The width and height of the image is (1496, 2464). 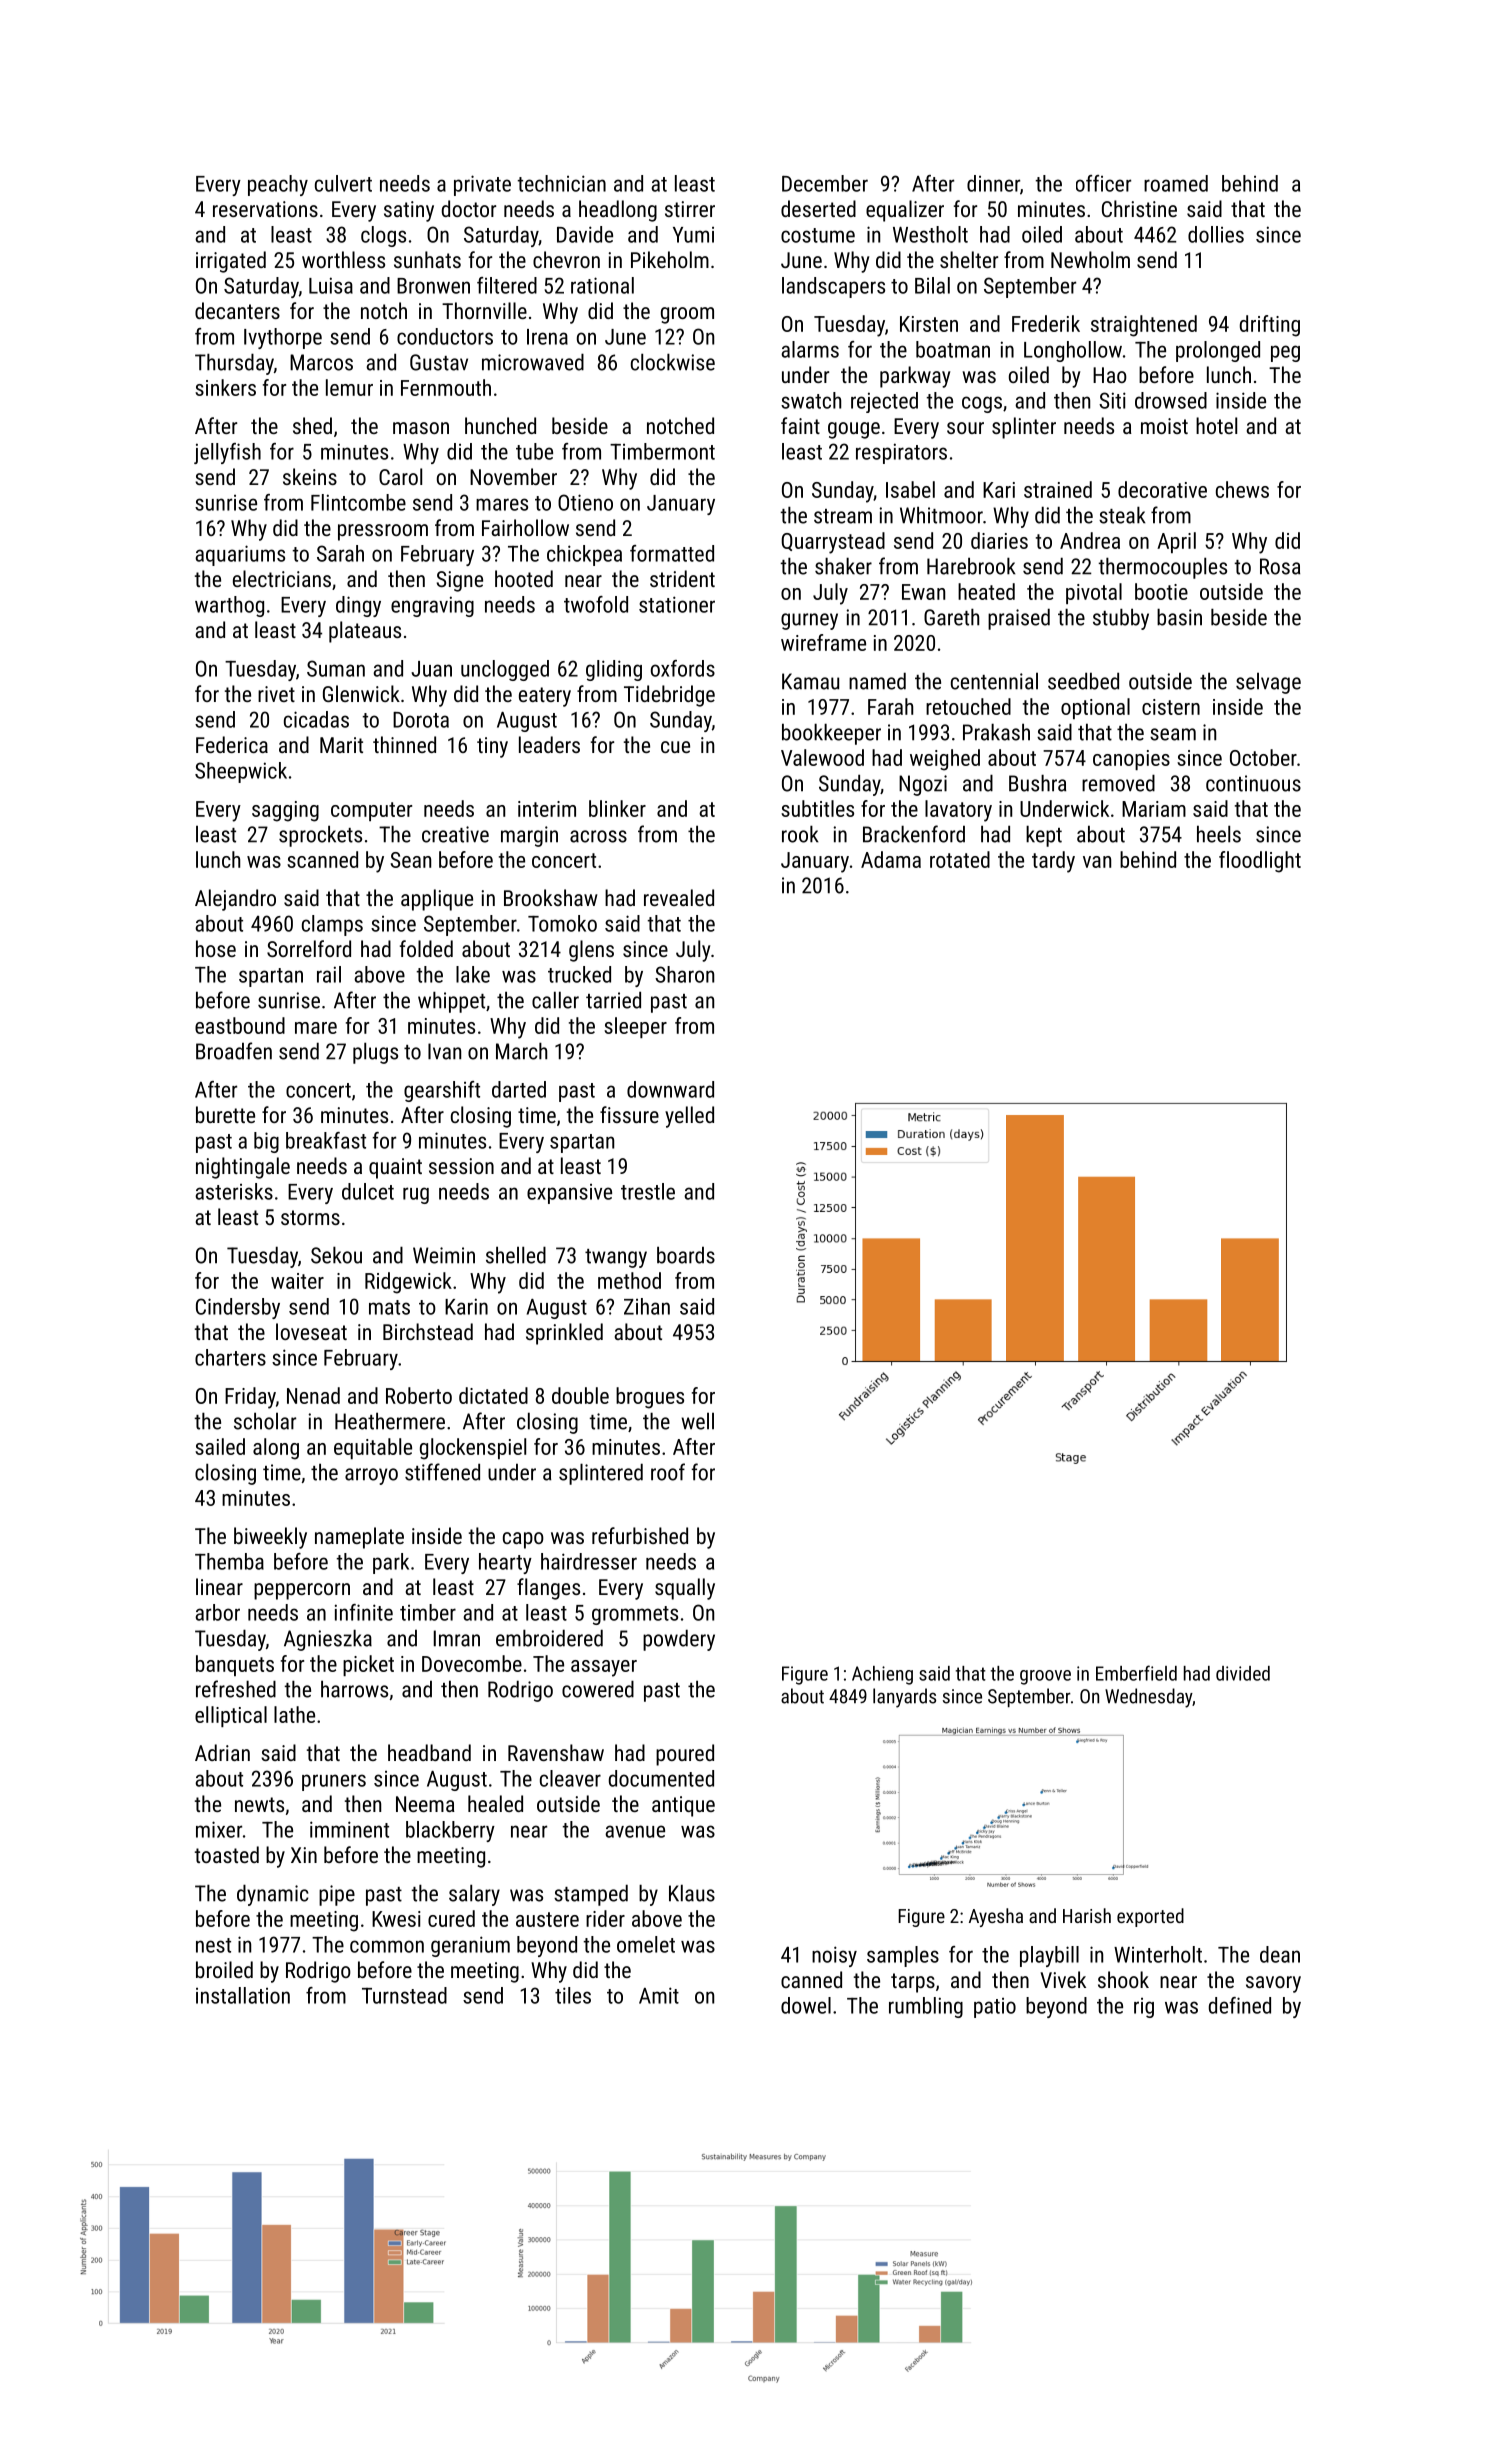 I want to click on dollies, so click(x=1216, y=234).
